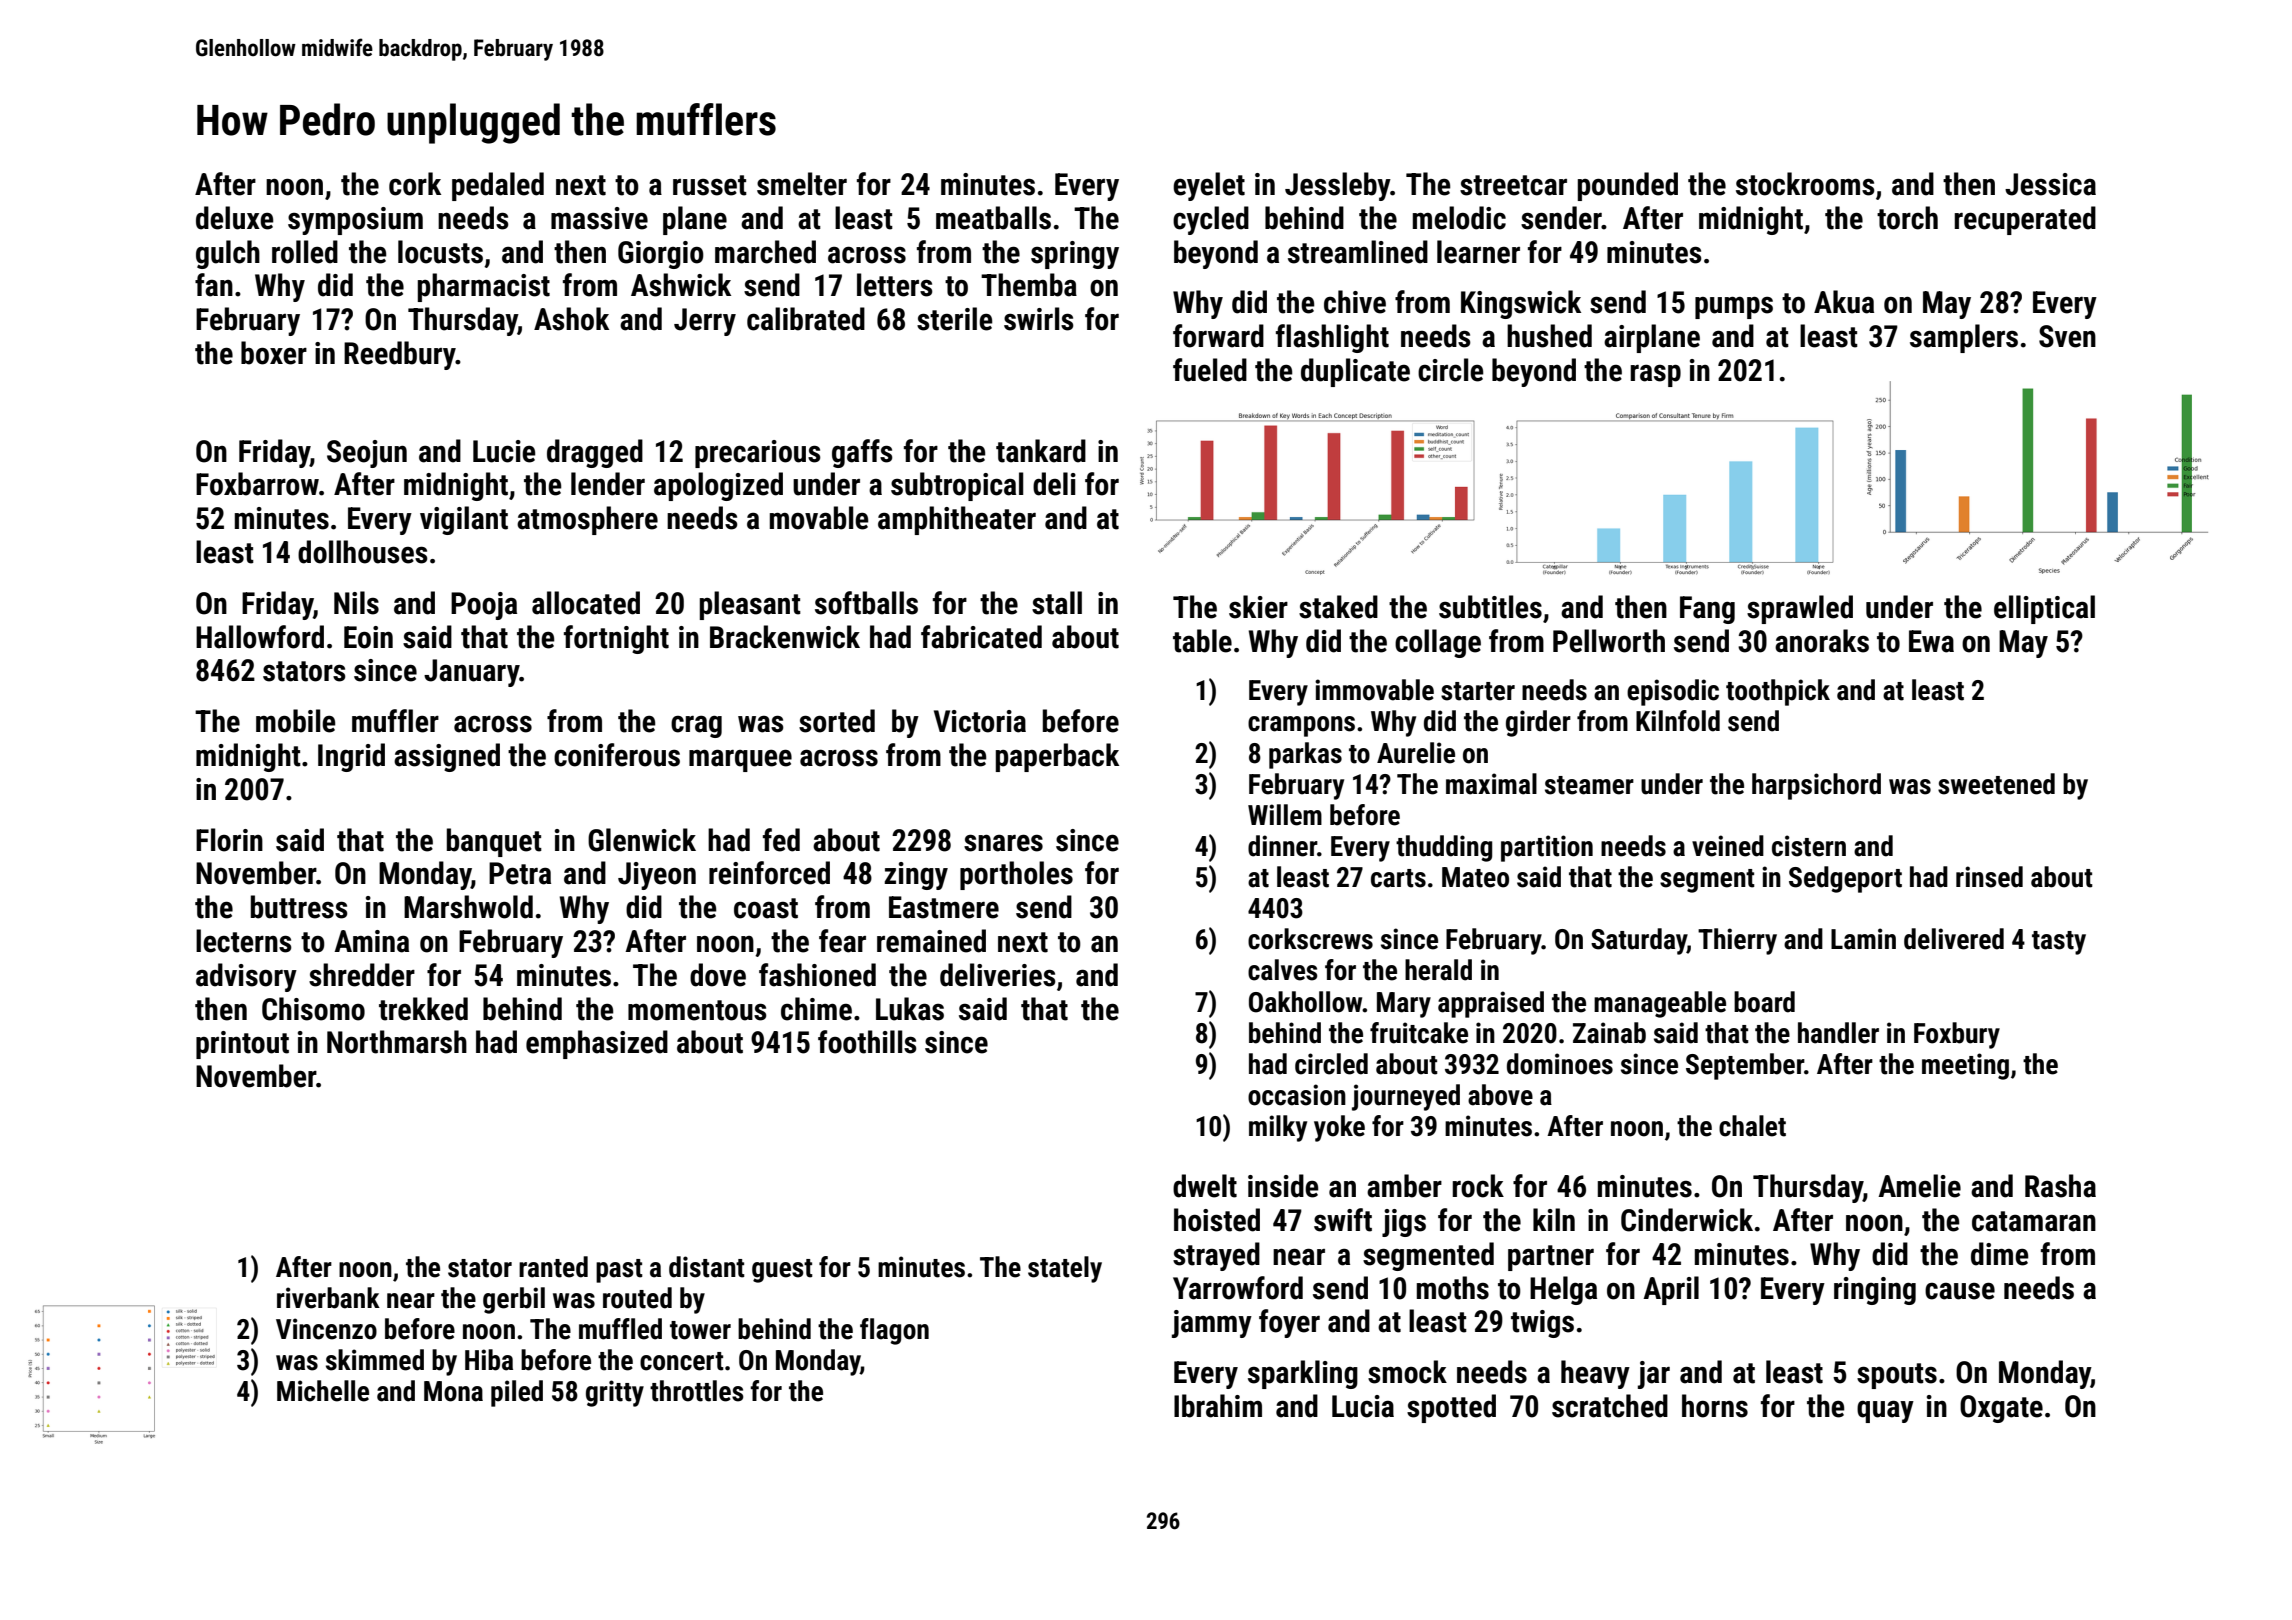  What do you see at coordinates (696, 726) in the image?
I see `crag` at bounding box center [696, 726].
